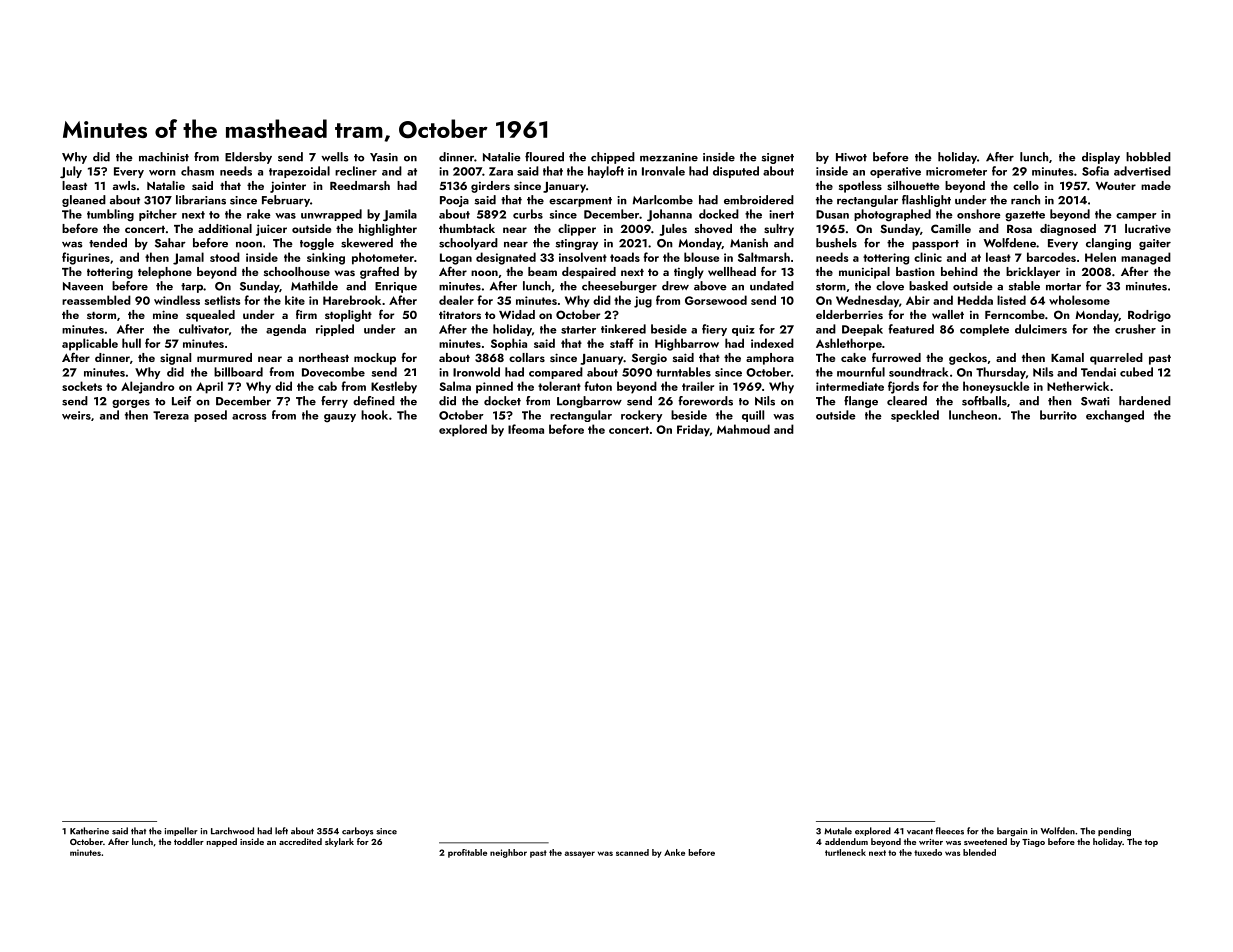 This screenshot has width=1233, height=952. I want to click on pending, so click(1114, 832).
